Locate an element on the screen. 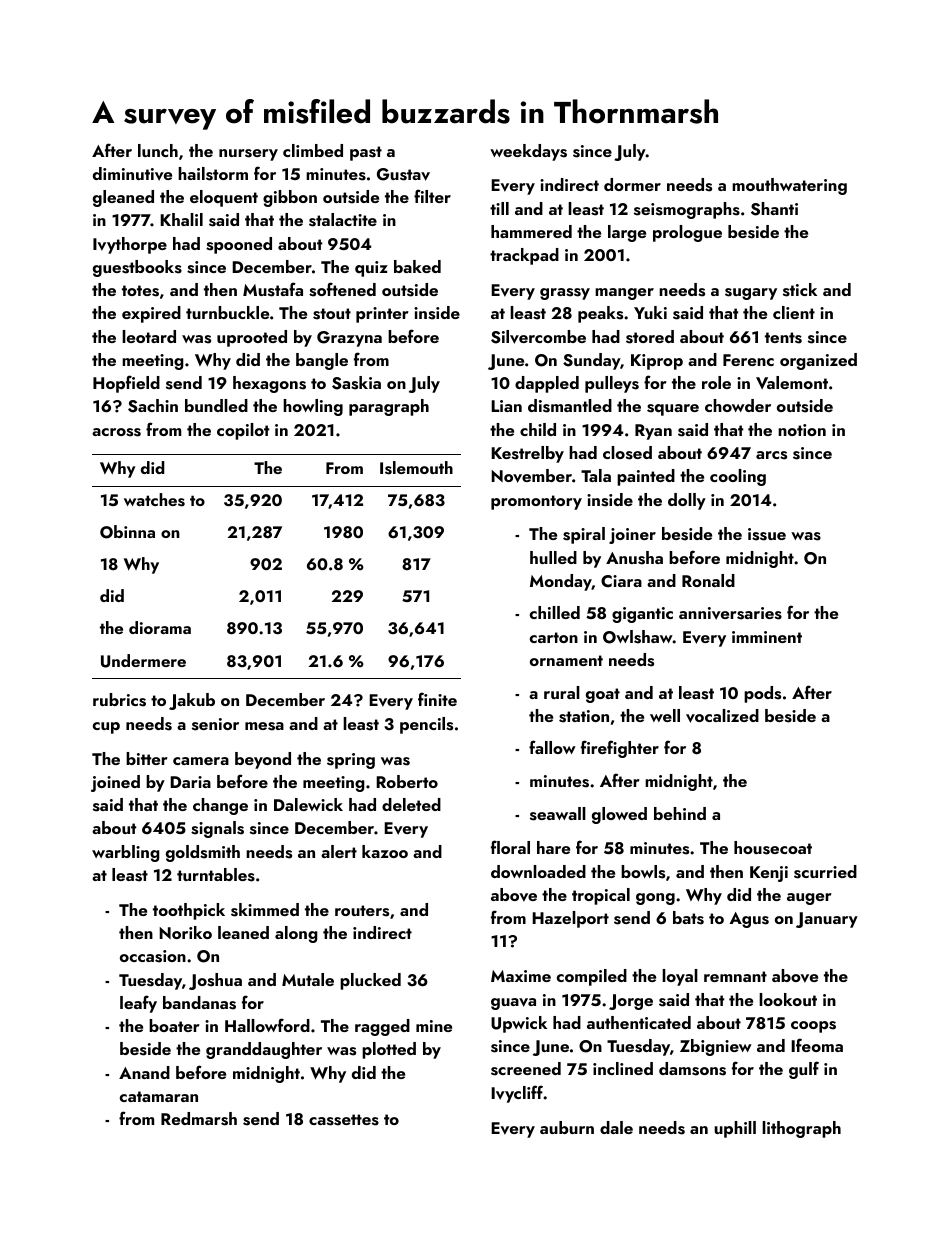  cassettes is located at coordinates (344, 1120).
